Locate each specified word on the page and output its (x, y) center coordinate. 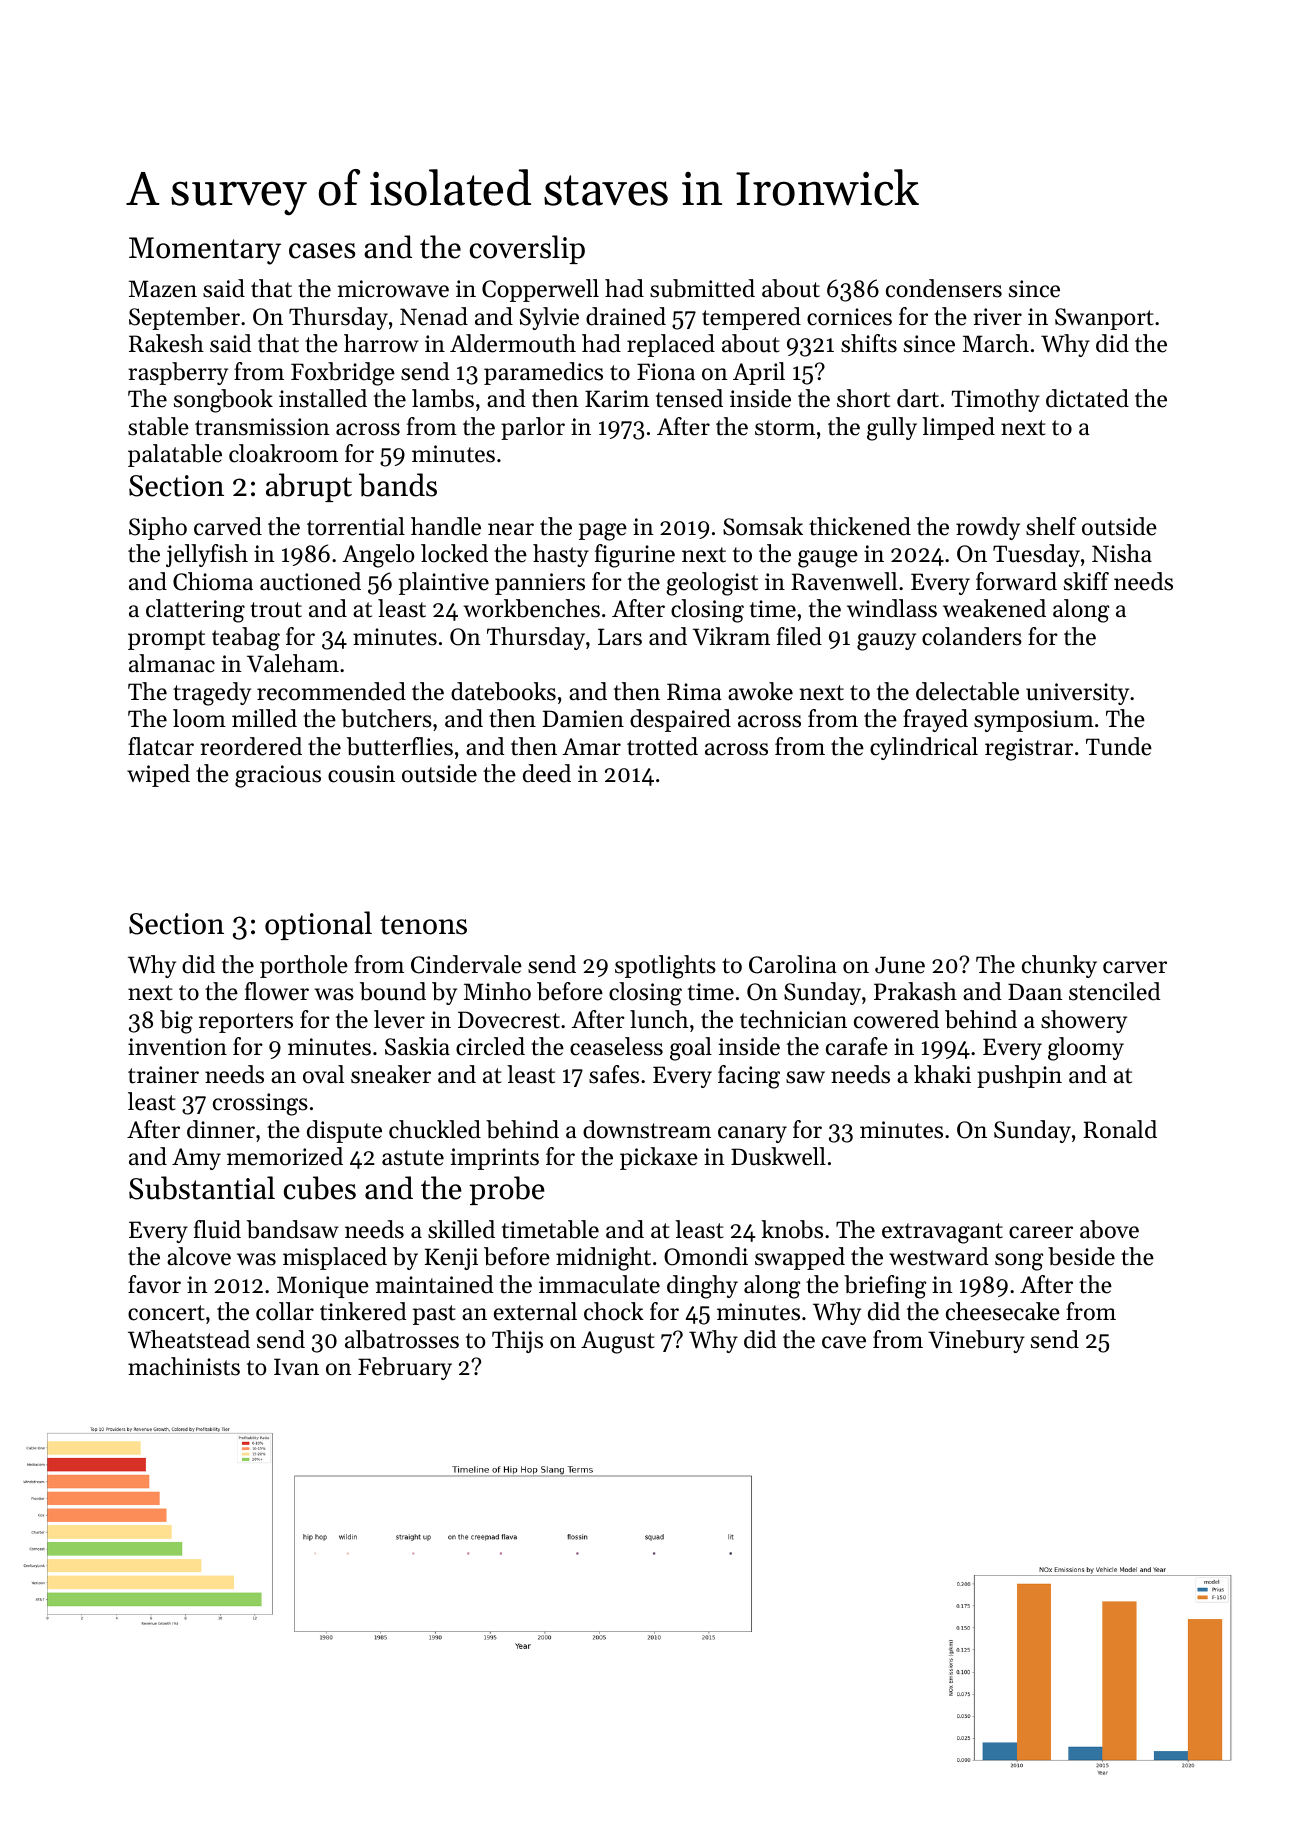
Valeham (293, 663)
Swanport (1104, 319)
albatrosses (402, 1339)
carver (1135, 967)
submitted (702, 288)
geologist (712, 584)
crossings (260, 1104)
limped (958, 428)
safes (614, 1074)
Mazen (163, 289)
